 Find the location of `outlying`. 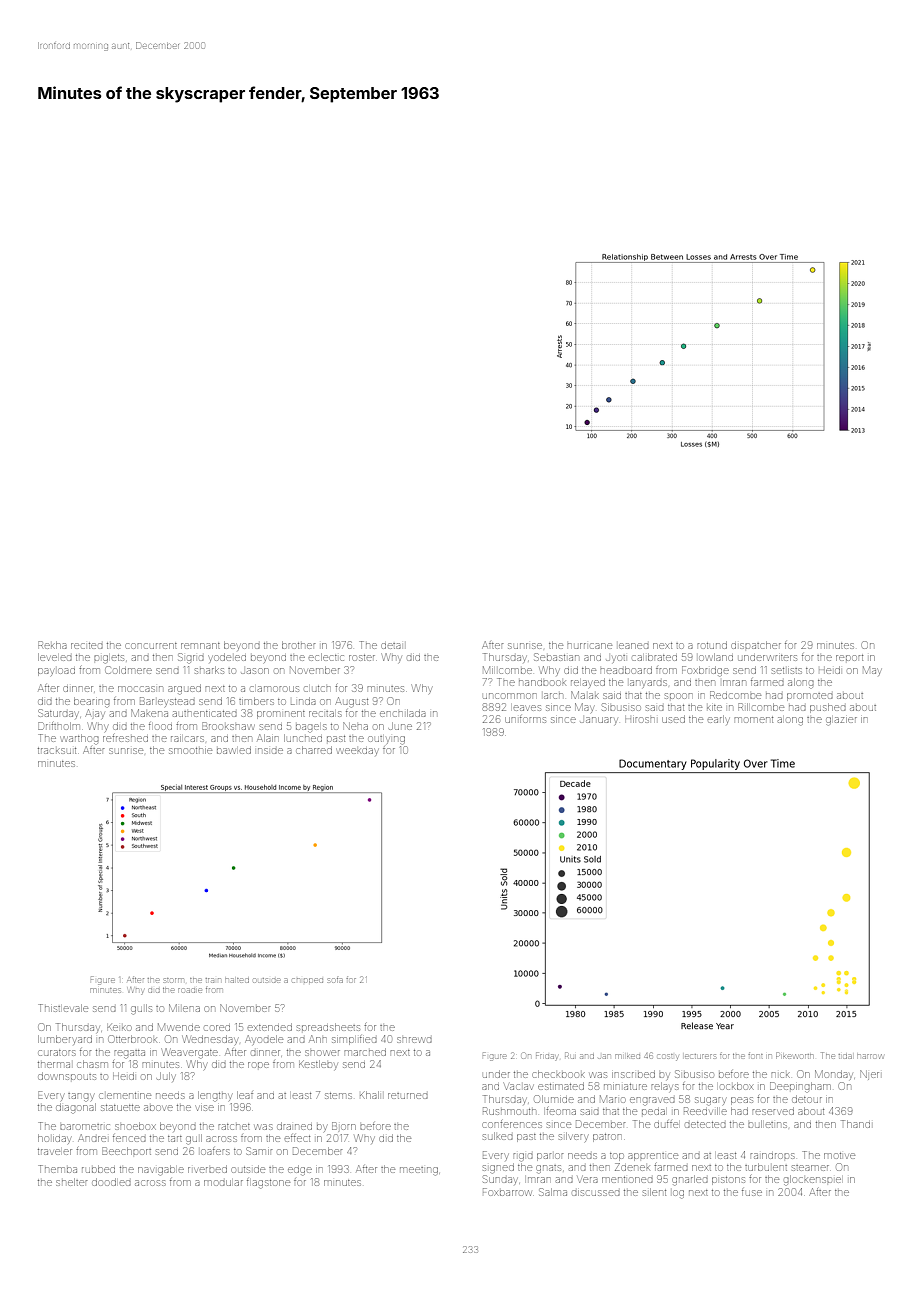

outlying is located at coordinates (386, 740).
